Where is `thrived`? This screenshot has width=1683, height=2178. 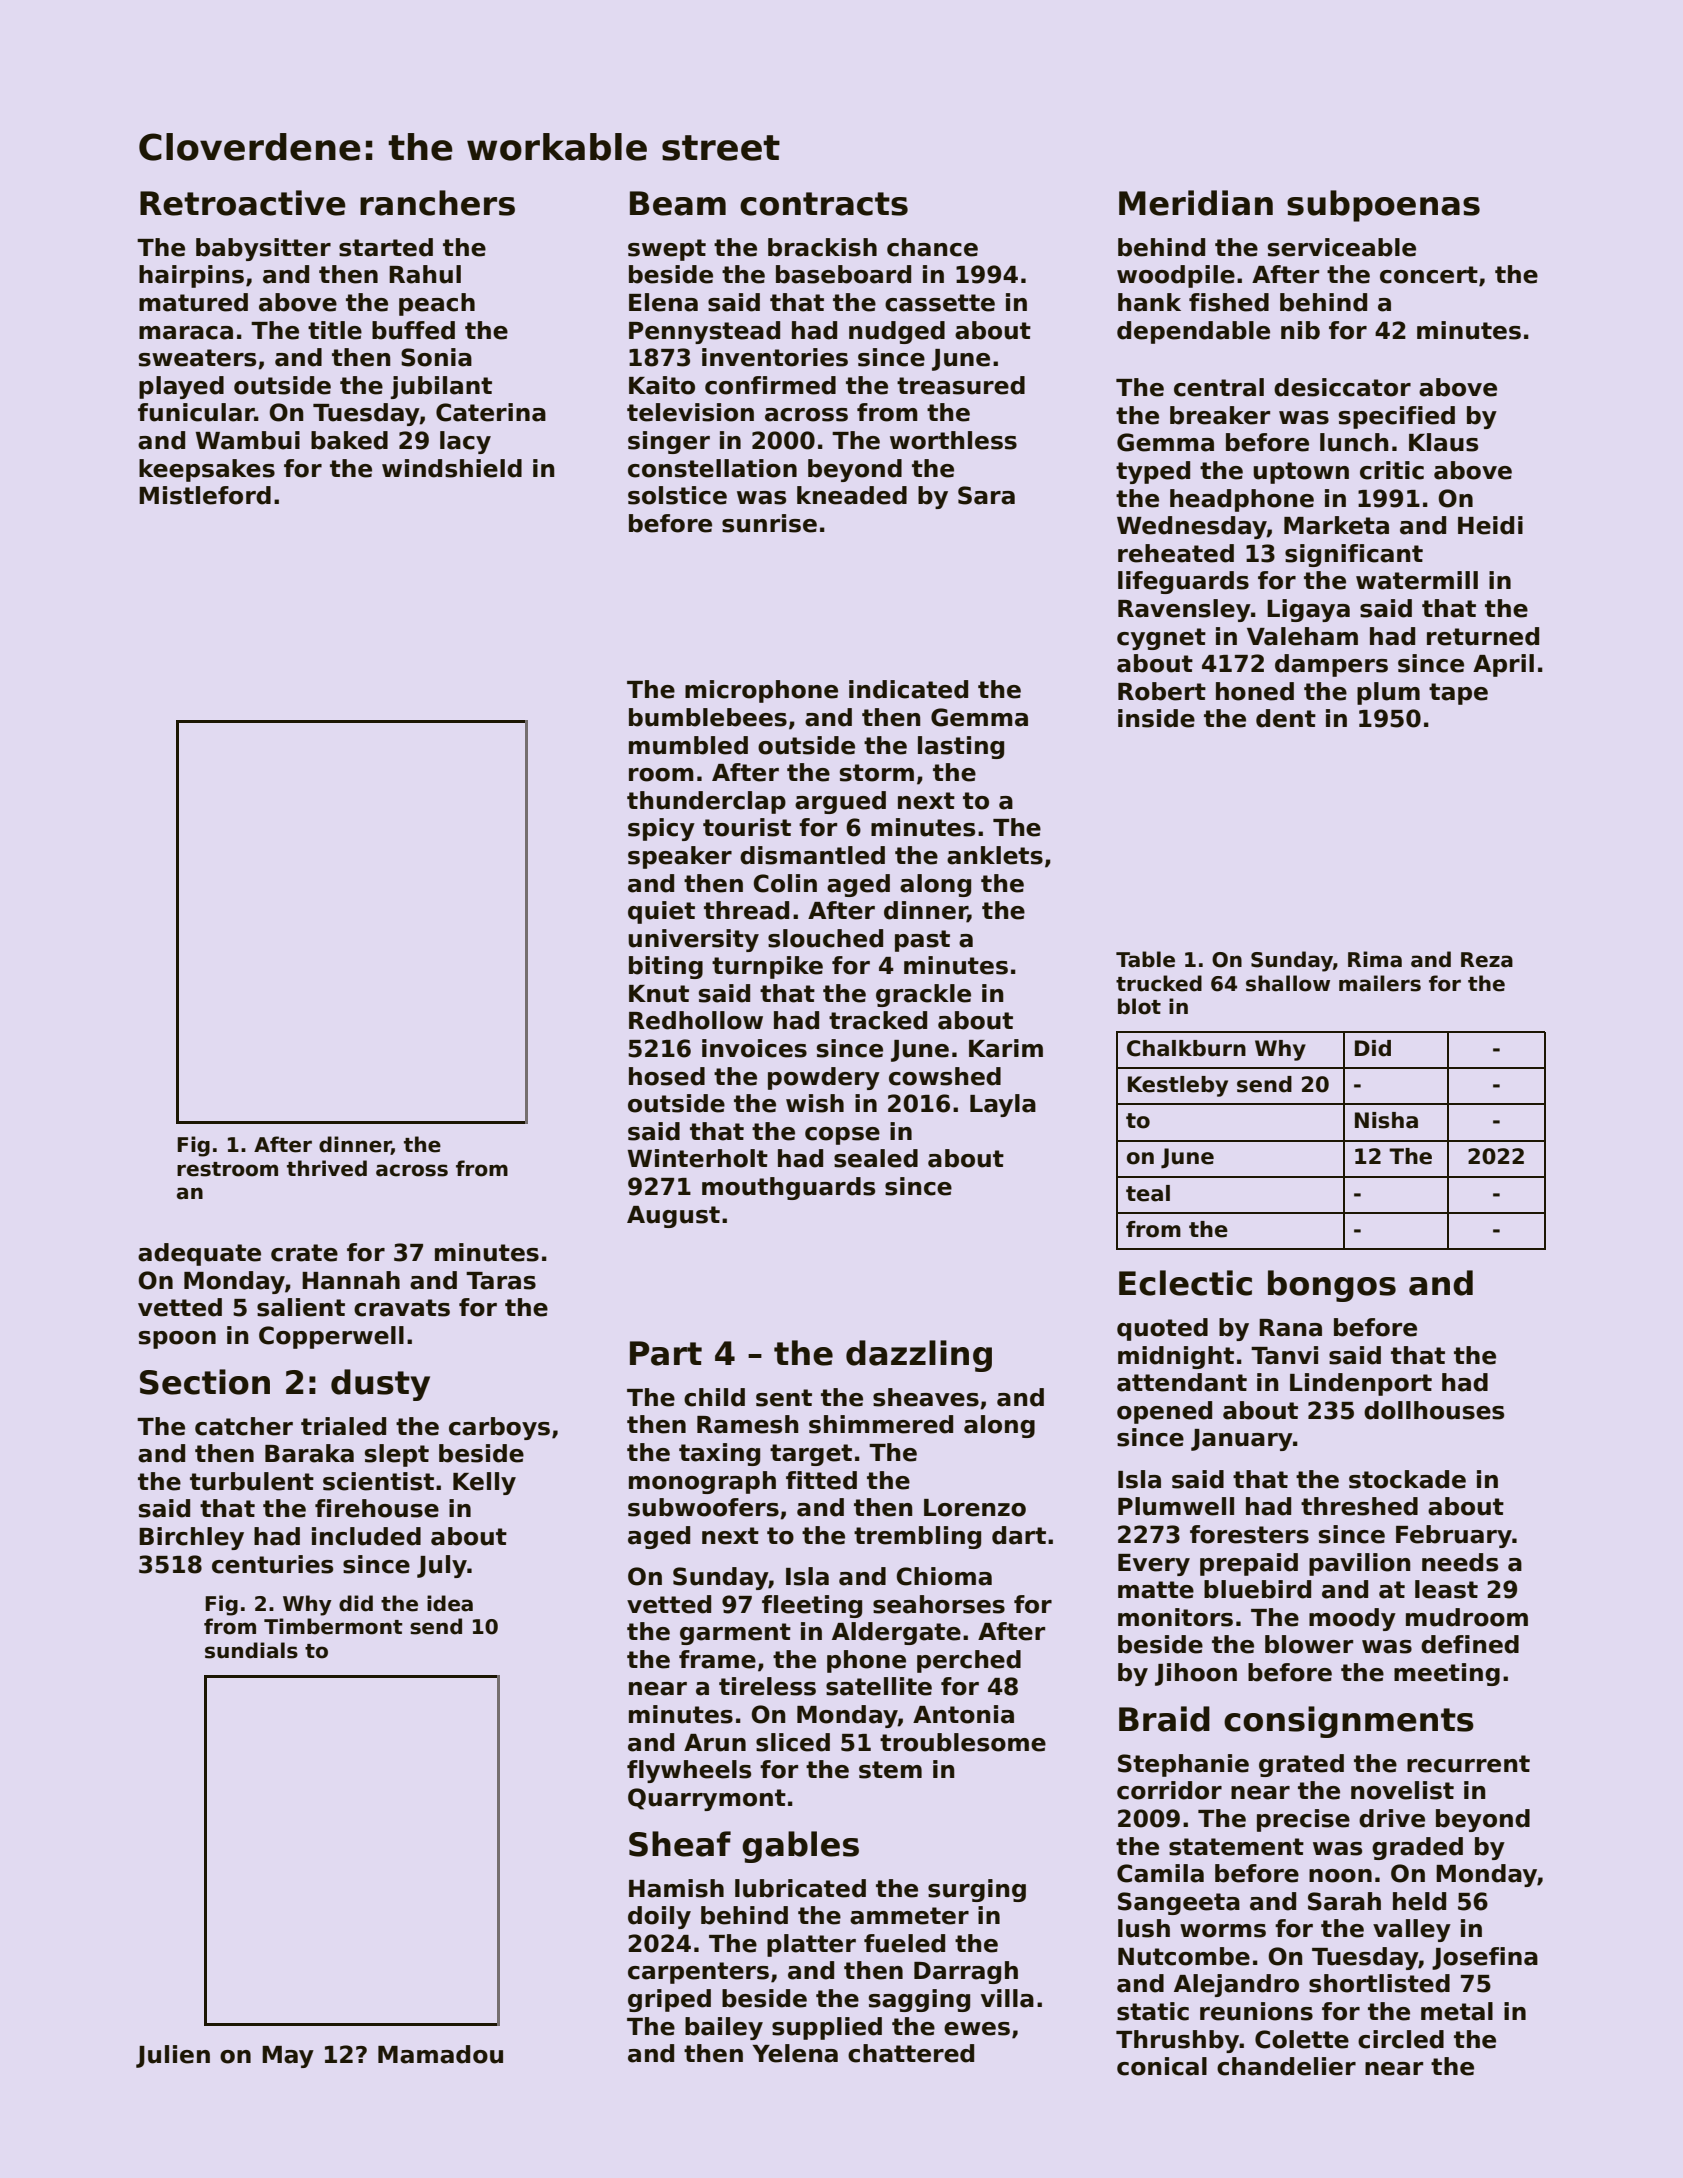
thrived is located at coordinates (327, 1168).
